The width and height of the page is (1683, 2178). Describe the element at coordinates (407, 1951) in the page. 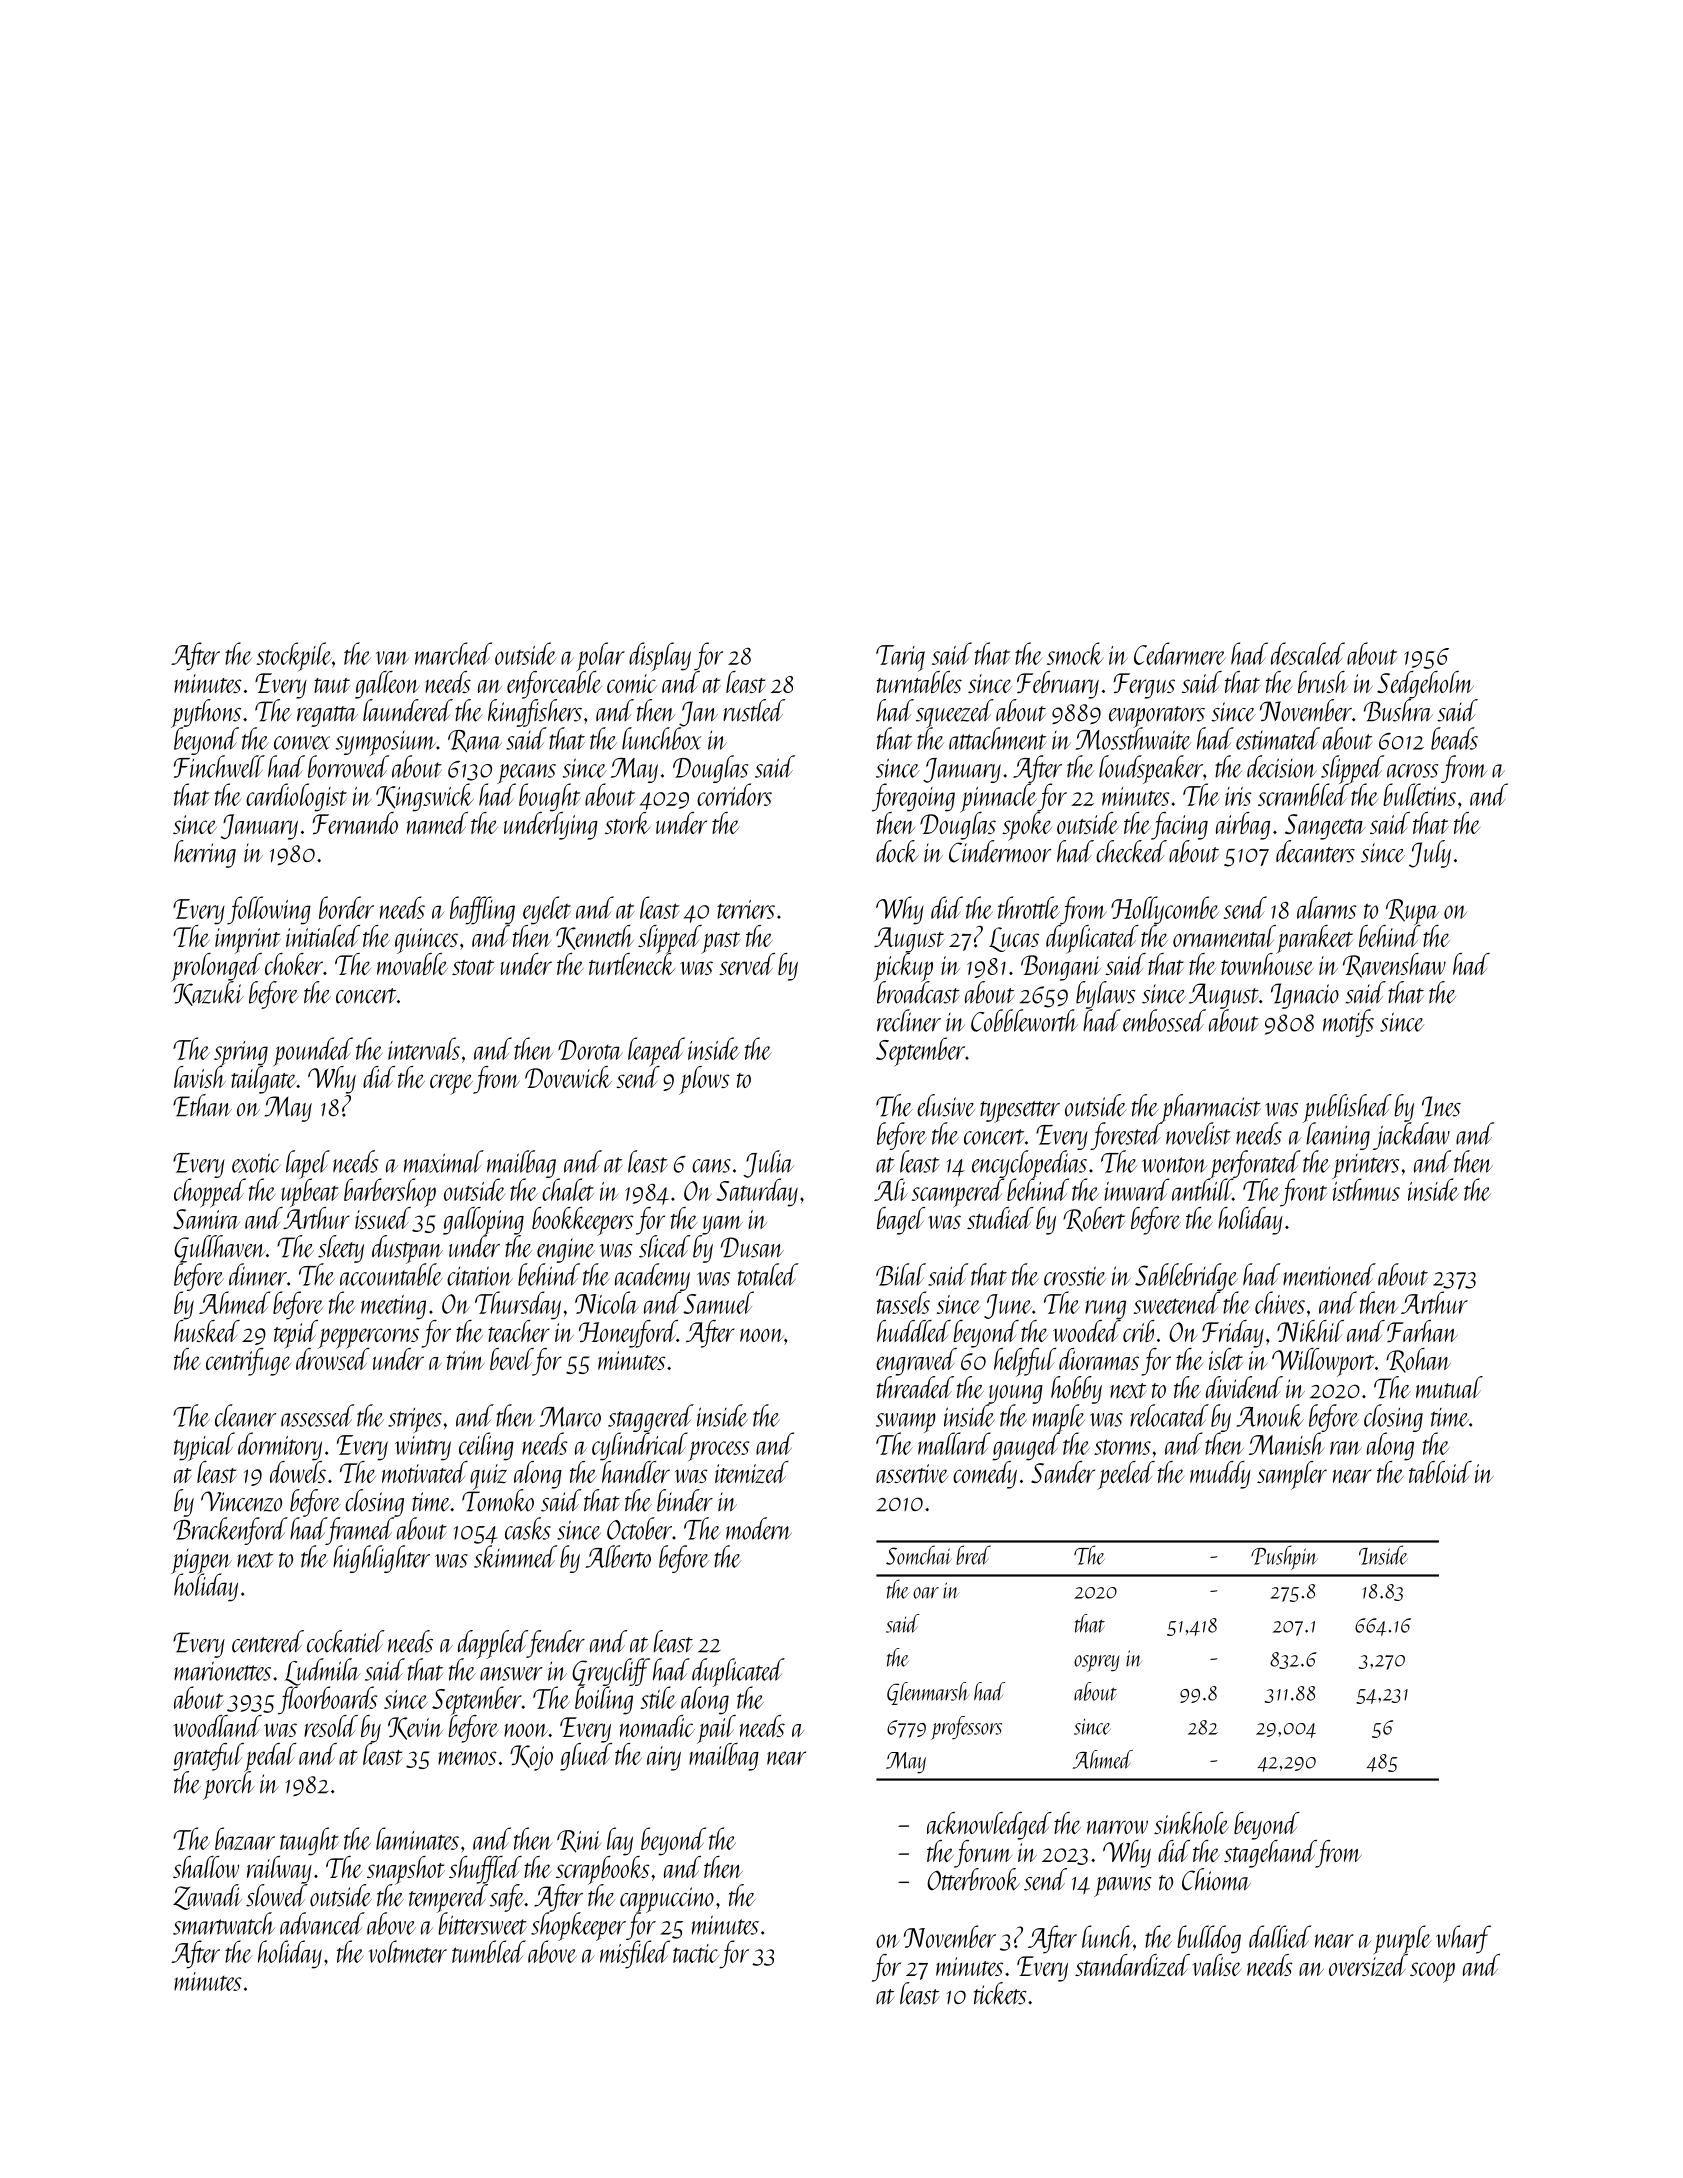

I see `voltmeter` at that location.
